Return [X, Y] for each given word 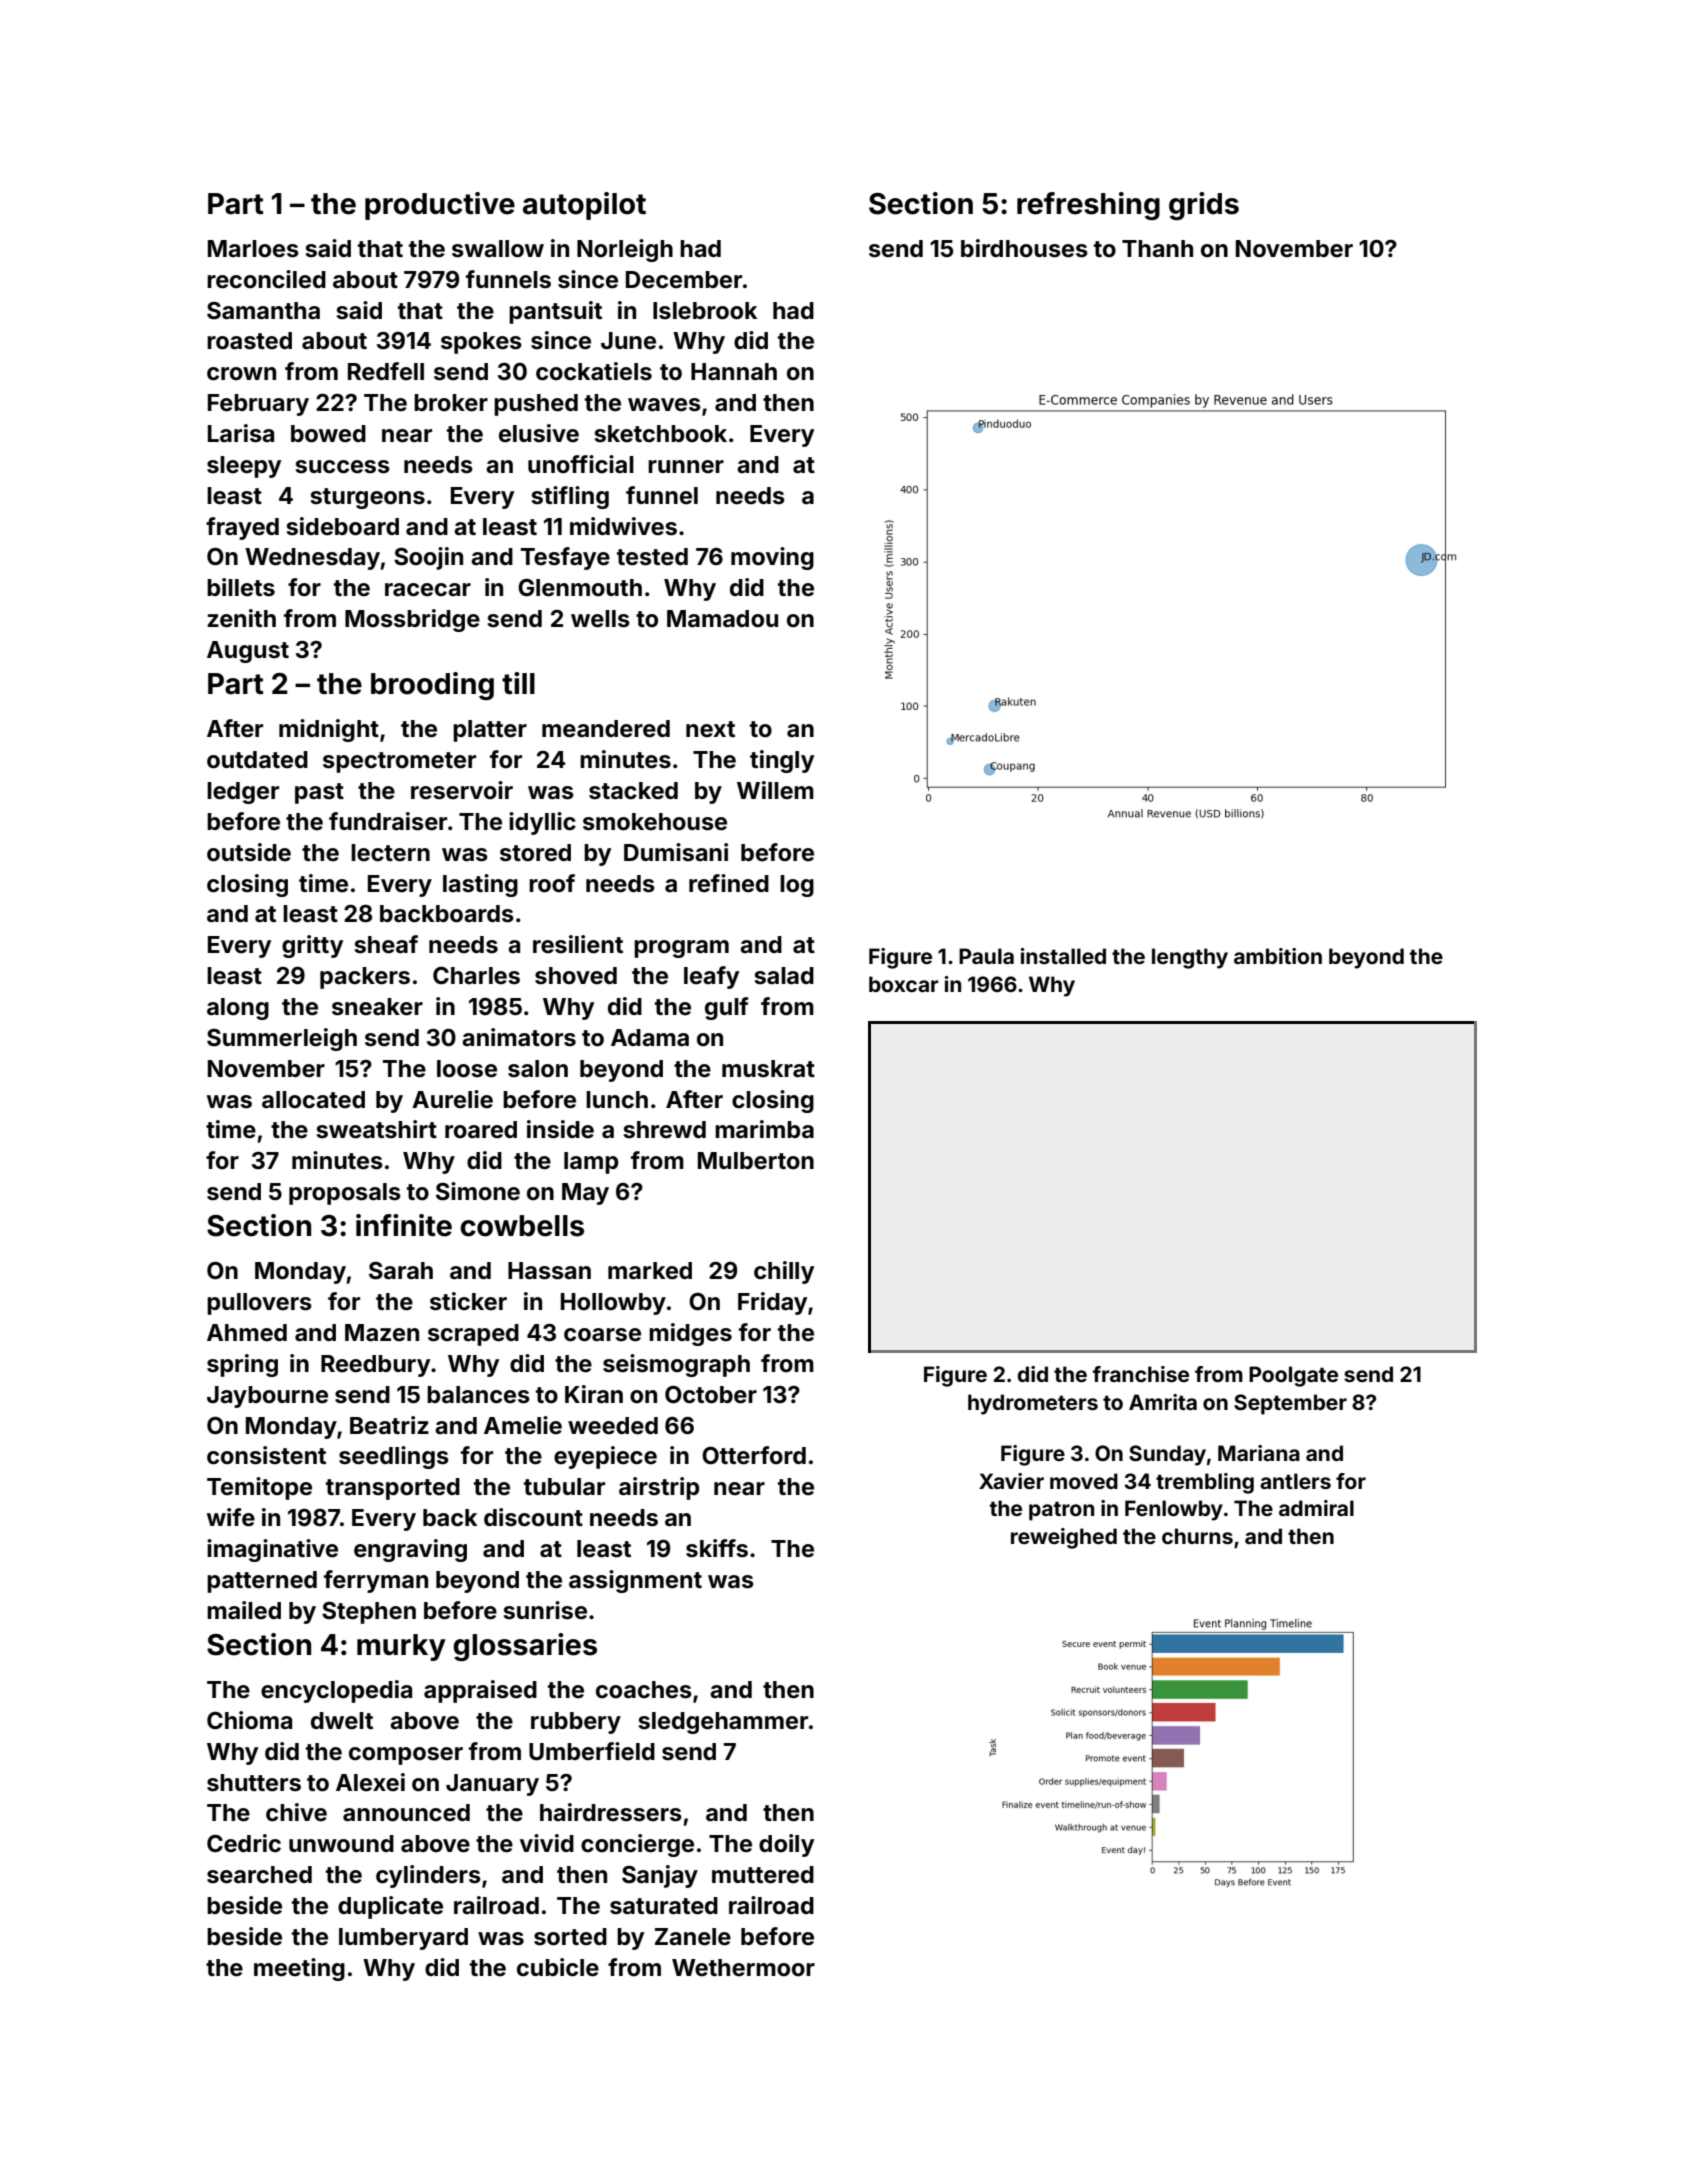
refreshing [1088, 206]
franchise [1141, 1374]
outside [249, 852]
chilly [784, 1272]
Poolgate [1293, 1376]
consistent [266, 1455]
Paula [986, 956]
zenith [241, 618]
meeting [299, 1969]
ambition [1278, 956]
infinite [404, 1225]
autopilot [584, 206]
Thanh [1157, 248]
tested [652, 557]
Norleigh [625, 250]
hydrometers [1033, 1404]
